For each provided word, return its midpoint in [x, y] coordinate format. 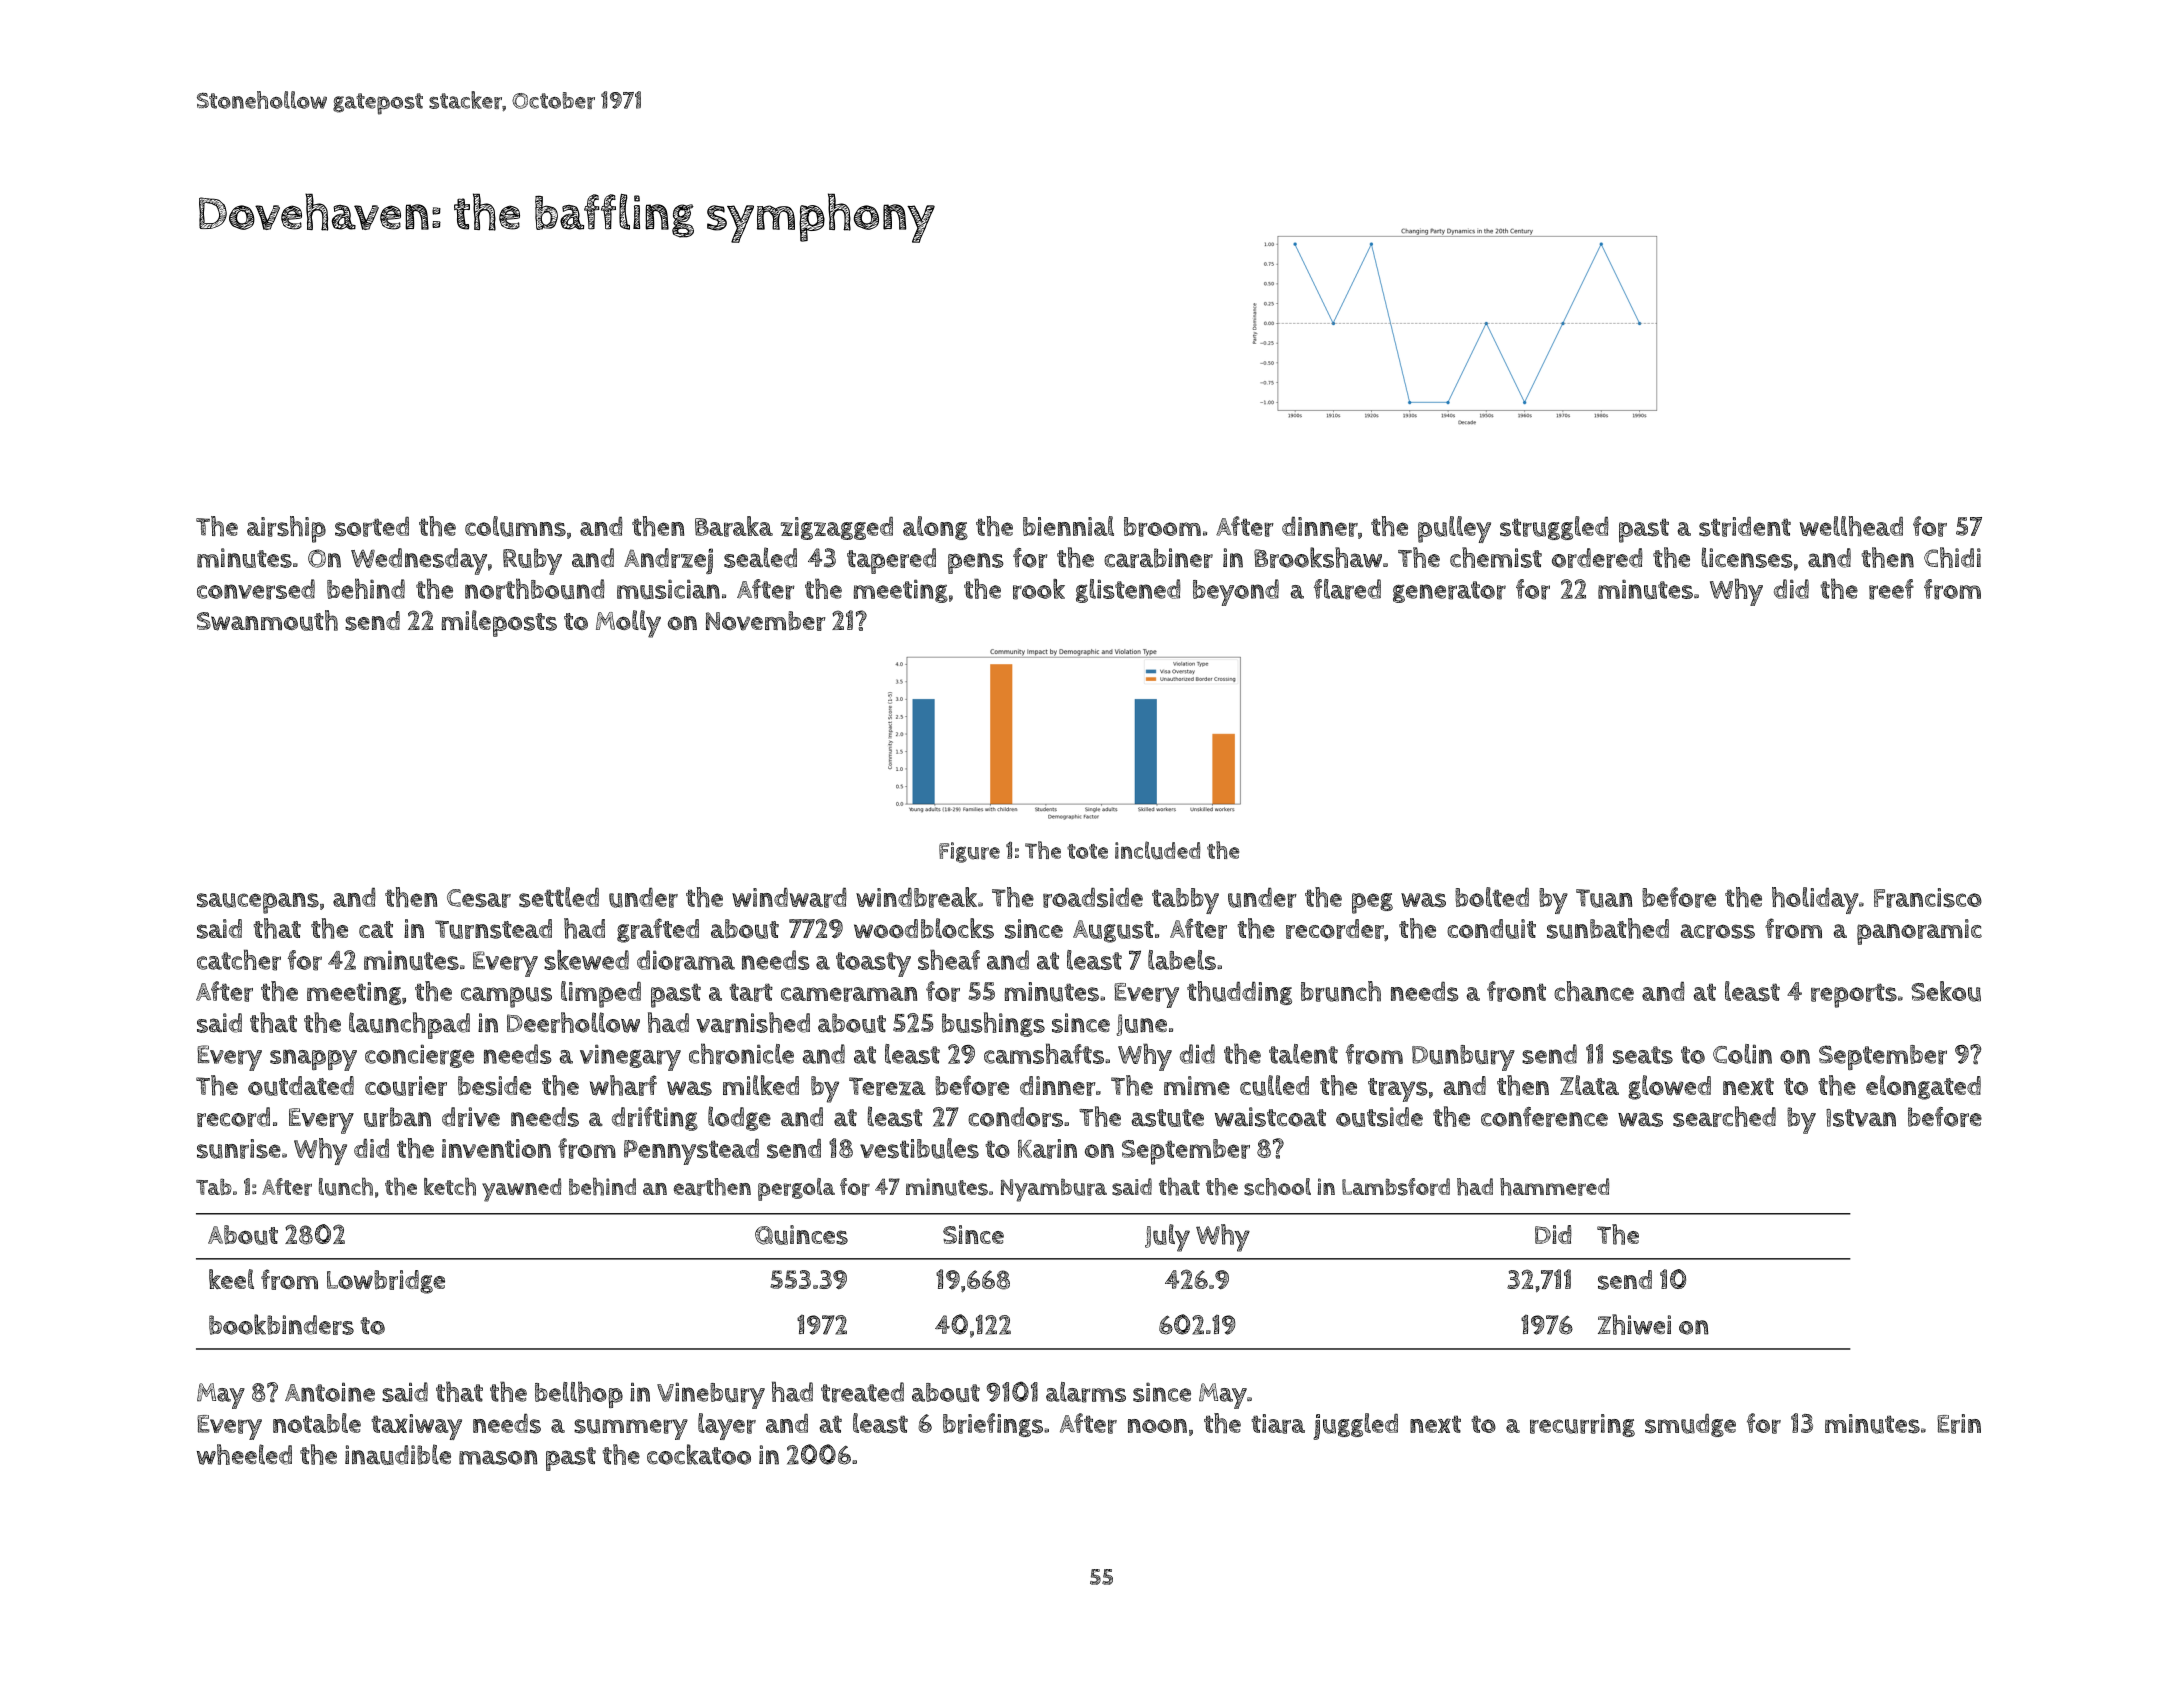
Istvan [1861, 1118]
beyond [1236, 592]
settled [559, 897]
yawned [521, 1190]
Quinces [801, 1235]
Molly [628, 624]
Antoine [330, 1392]
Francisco [1928, 898]
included [1157, 850]
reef [1891, 589]
